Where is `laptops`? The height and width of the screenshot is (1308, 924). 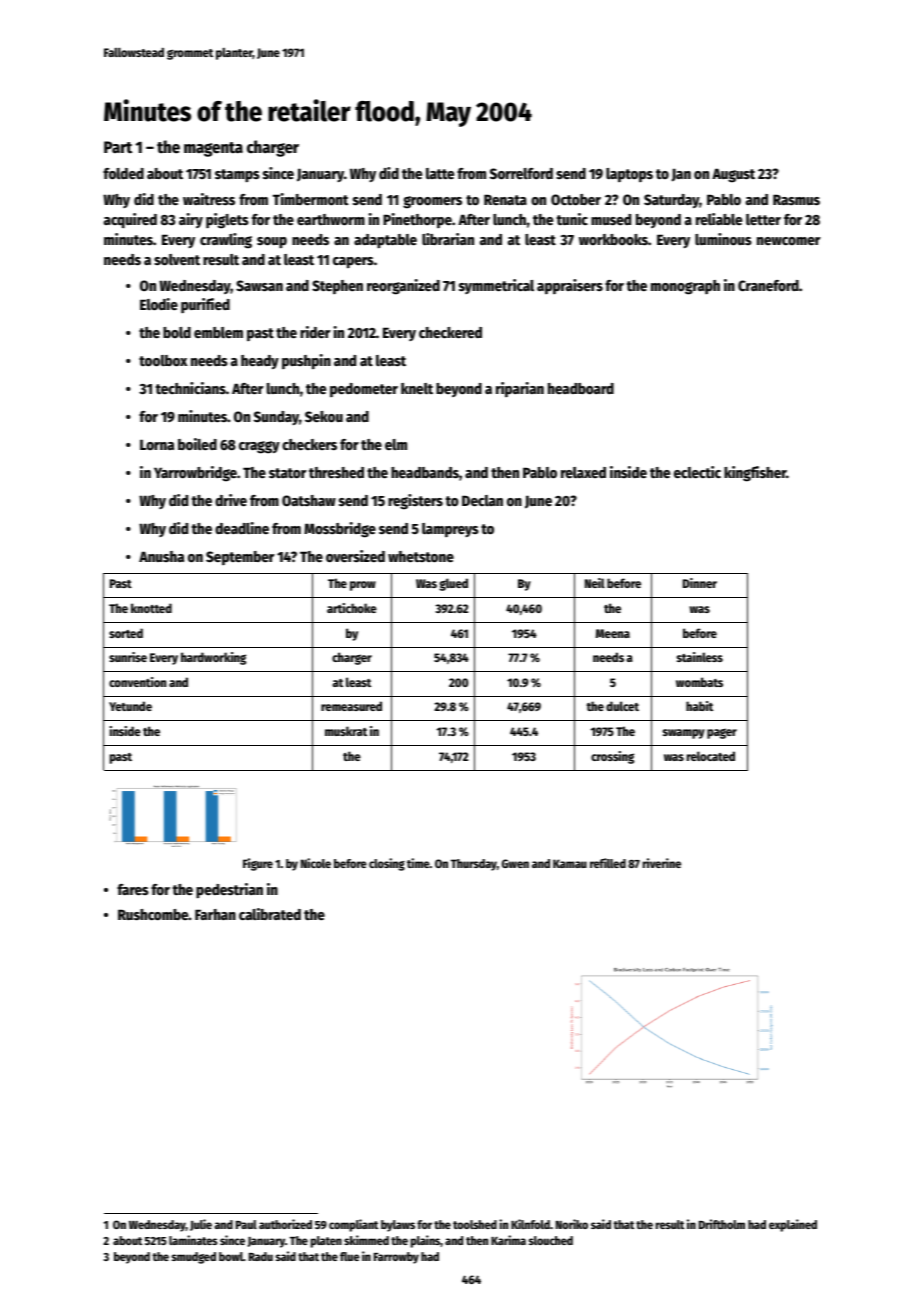
laptops is located at coordinates (629, 175).
